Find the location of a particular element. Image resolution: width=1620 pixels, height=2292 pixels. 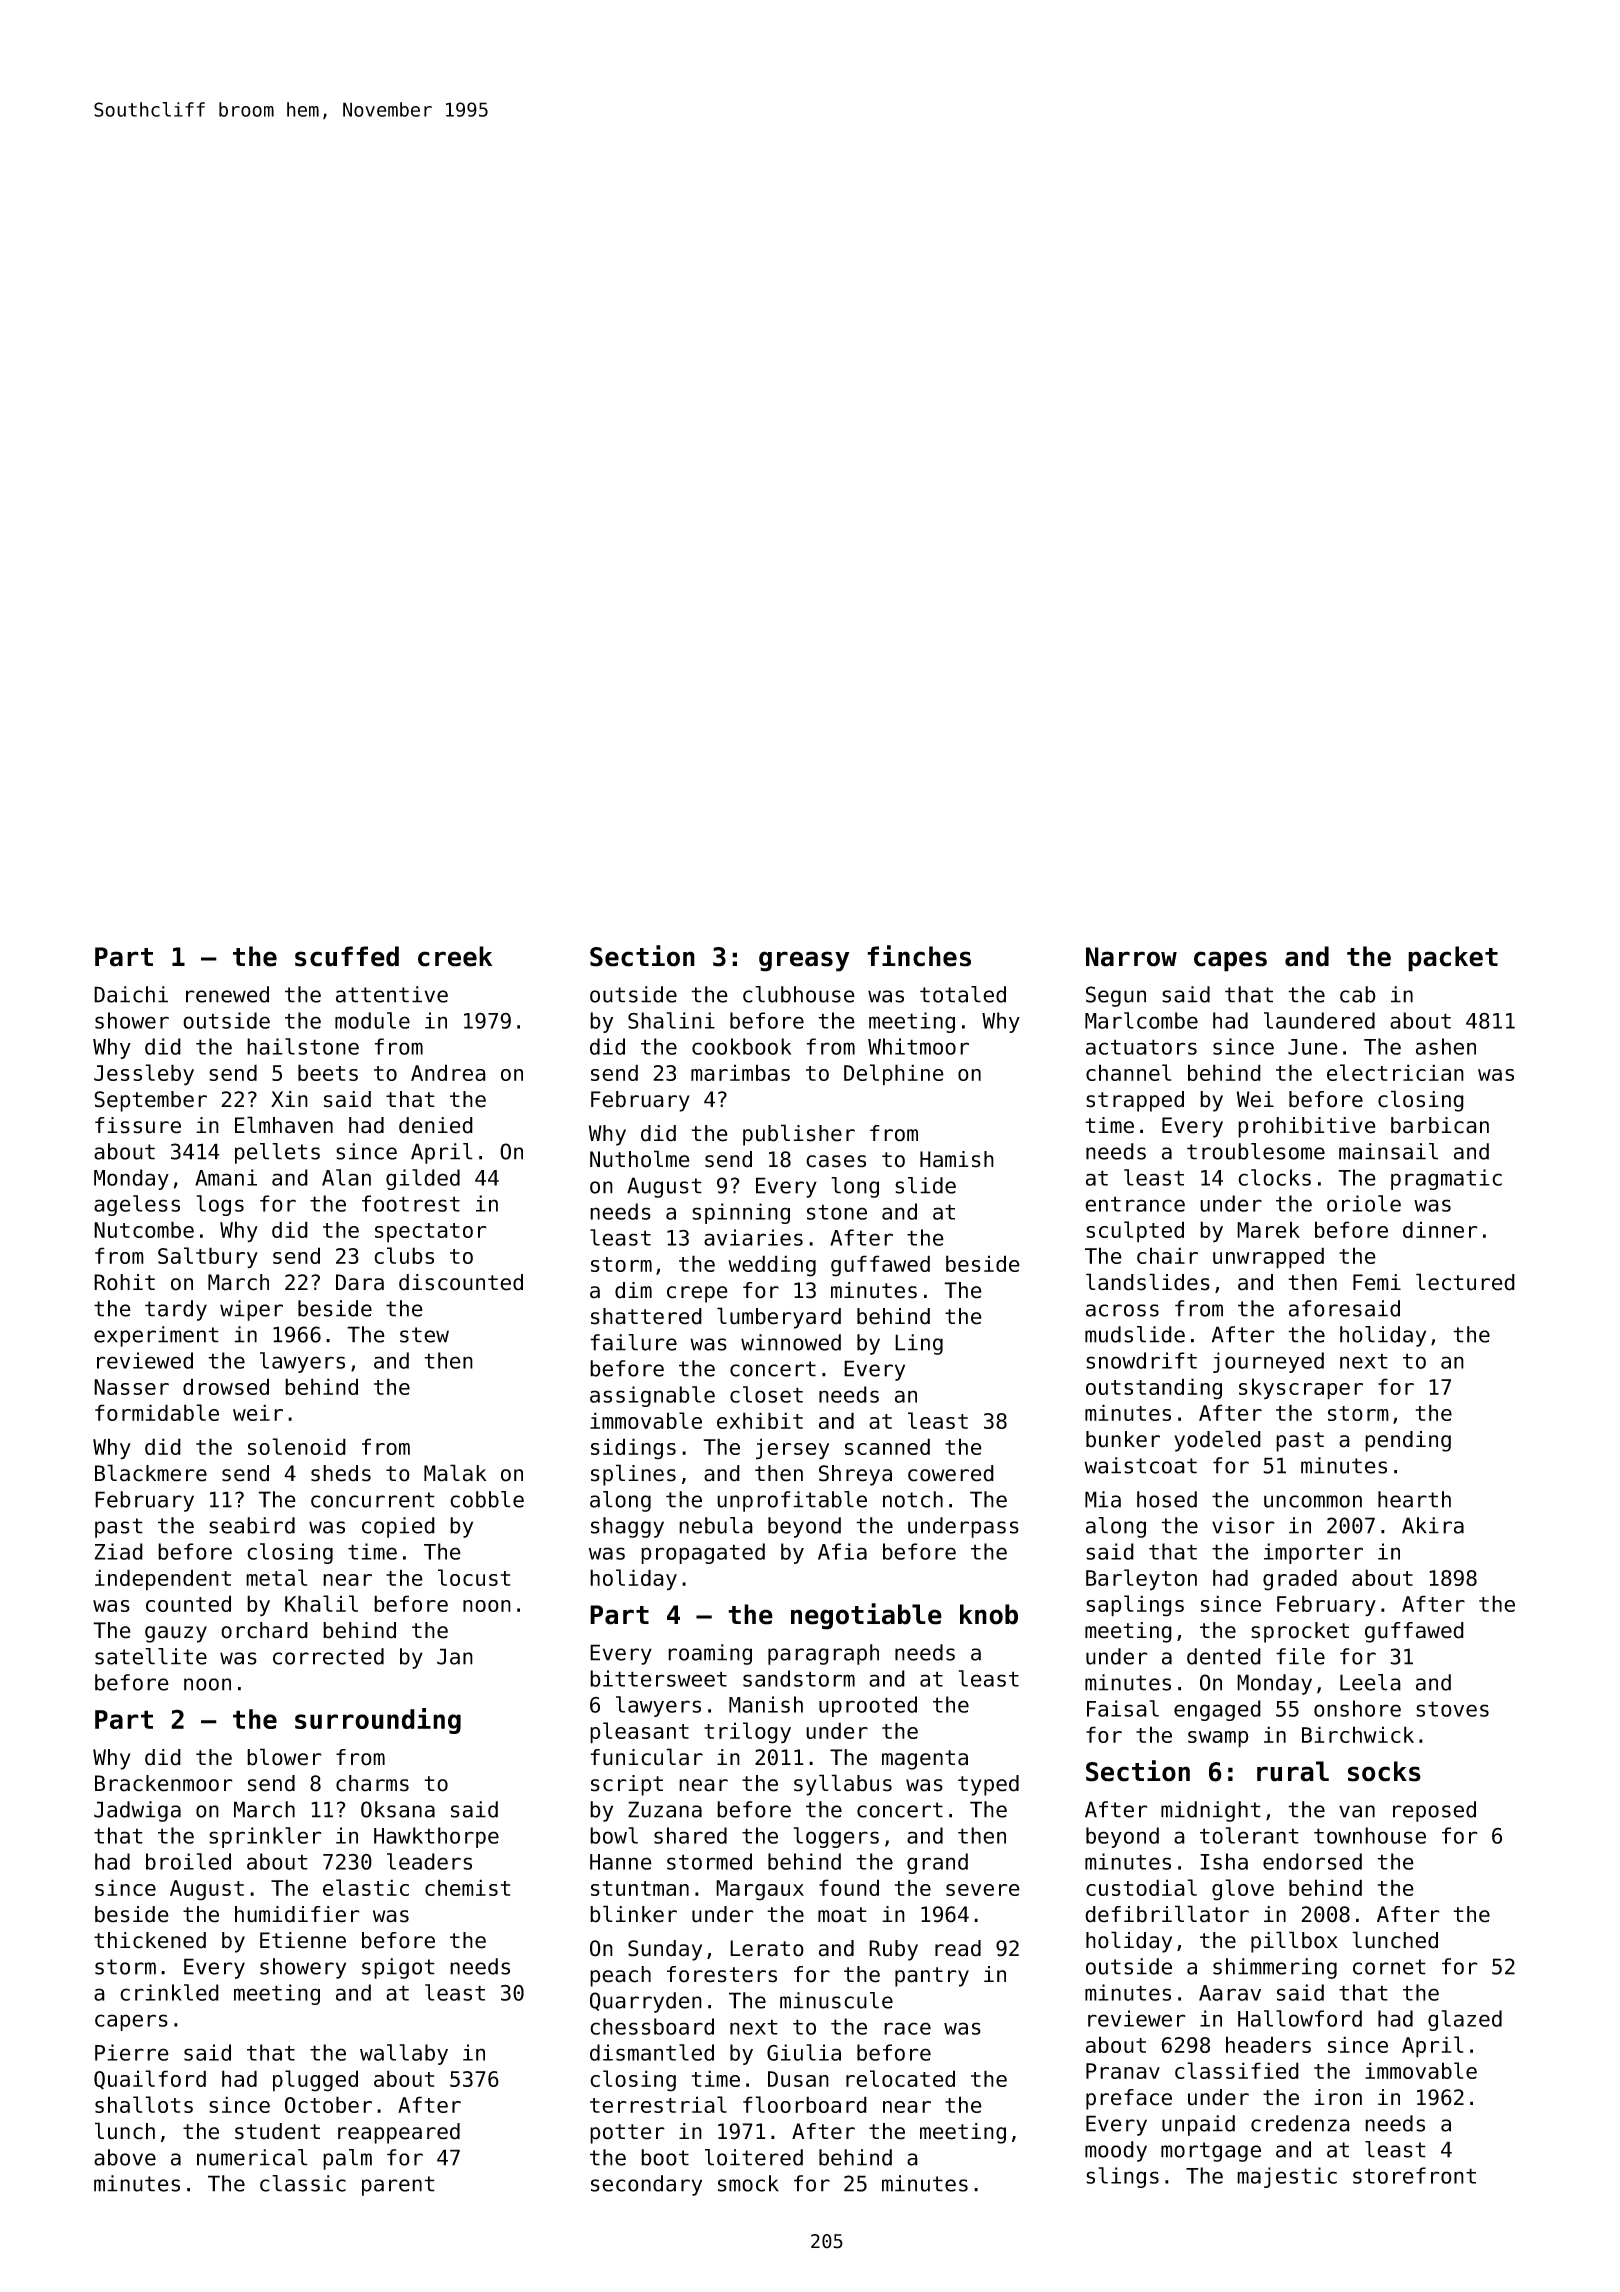

Narrow is located at coordinates (1131, 957).
